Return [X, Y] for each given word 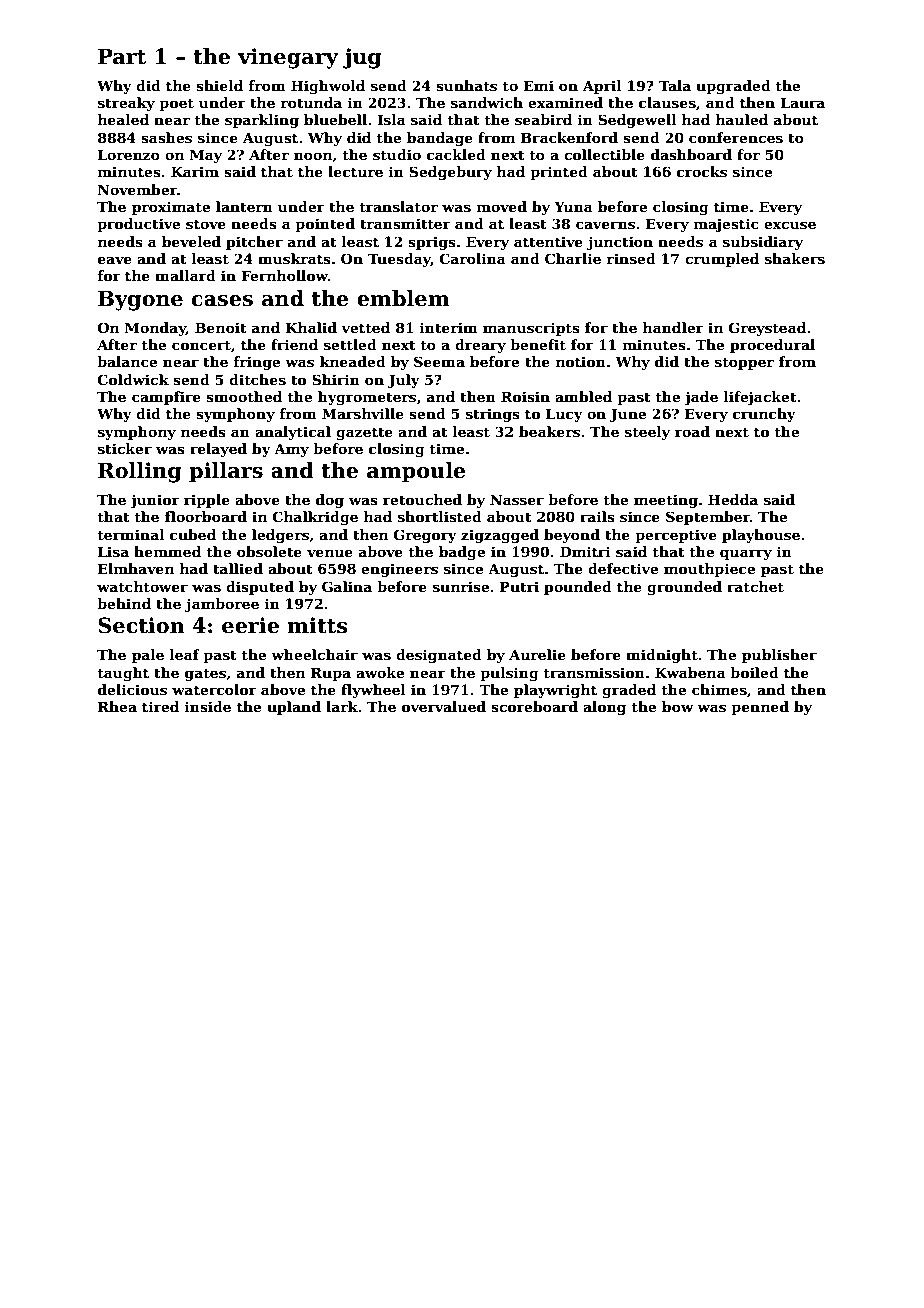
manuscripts [531, 329]
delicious [132, 689]
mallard [185, 275]
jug [362, 58]
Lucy [564, 415]
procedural [772, 346]
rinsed [631, 258]
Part [122, 56]
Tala [675, 85]
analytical [293, 433]
